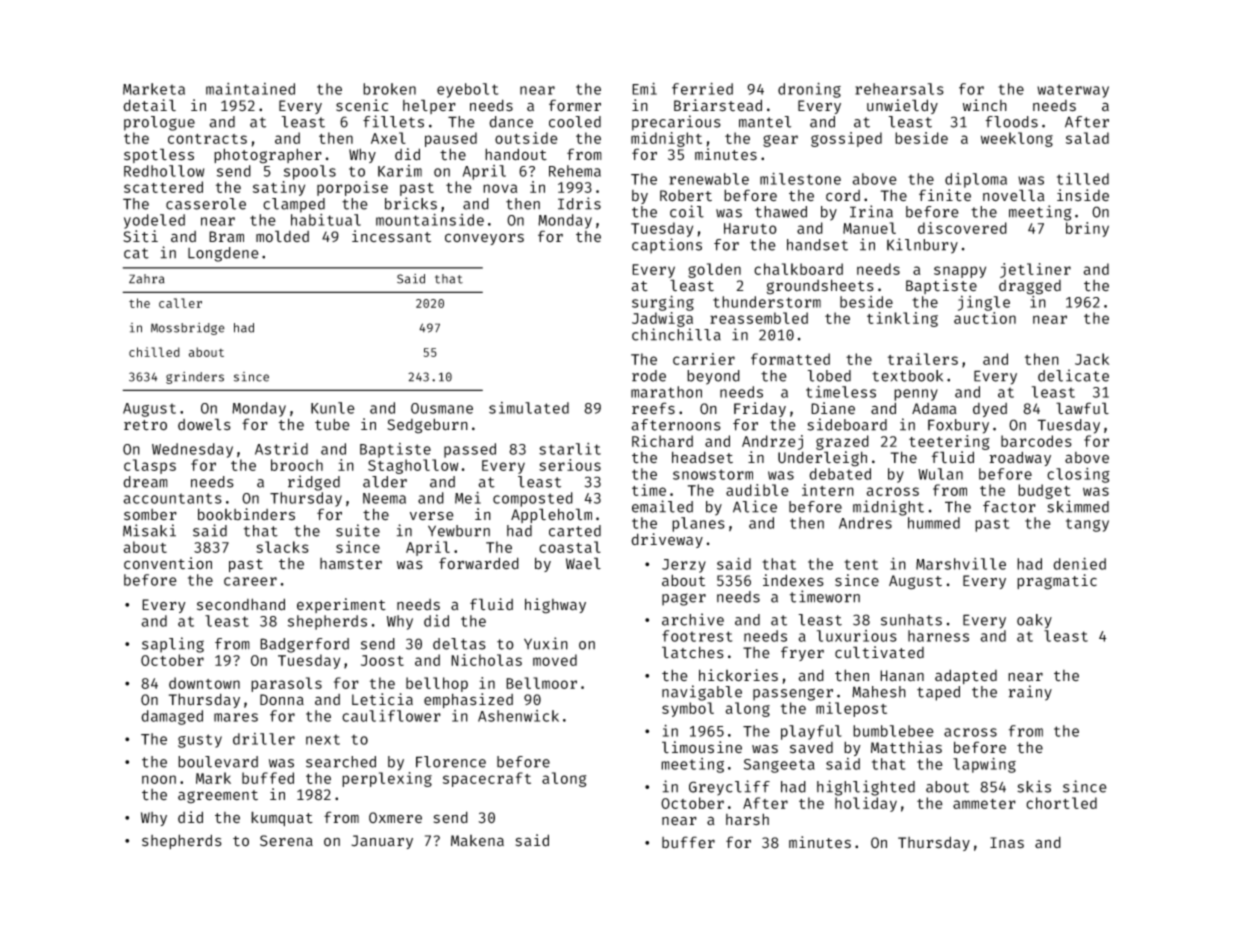  What do you see at coordinates (358, 530) in the screenshot?
I see `suite` at bounding box center [358, 530].
